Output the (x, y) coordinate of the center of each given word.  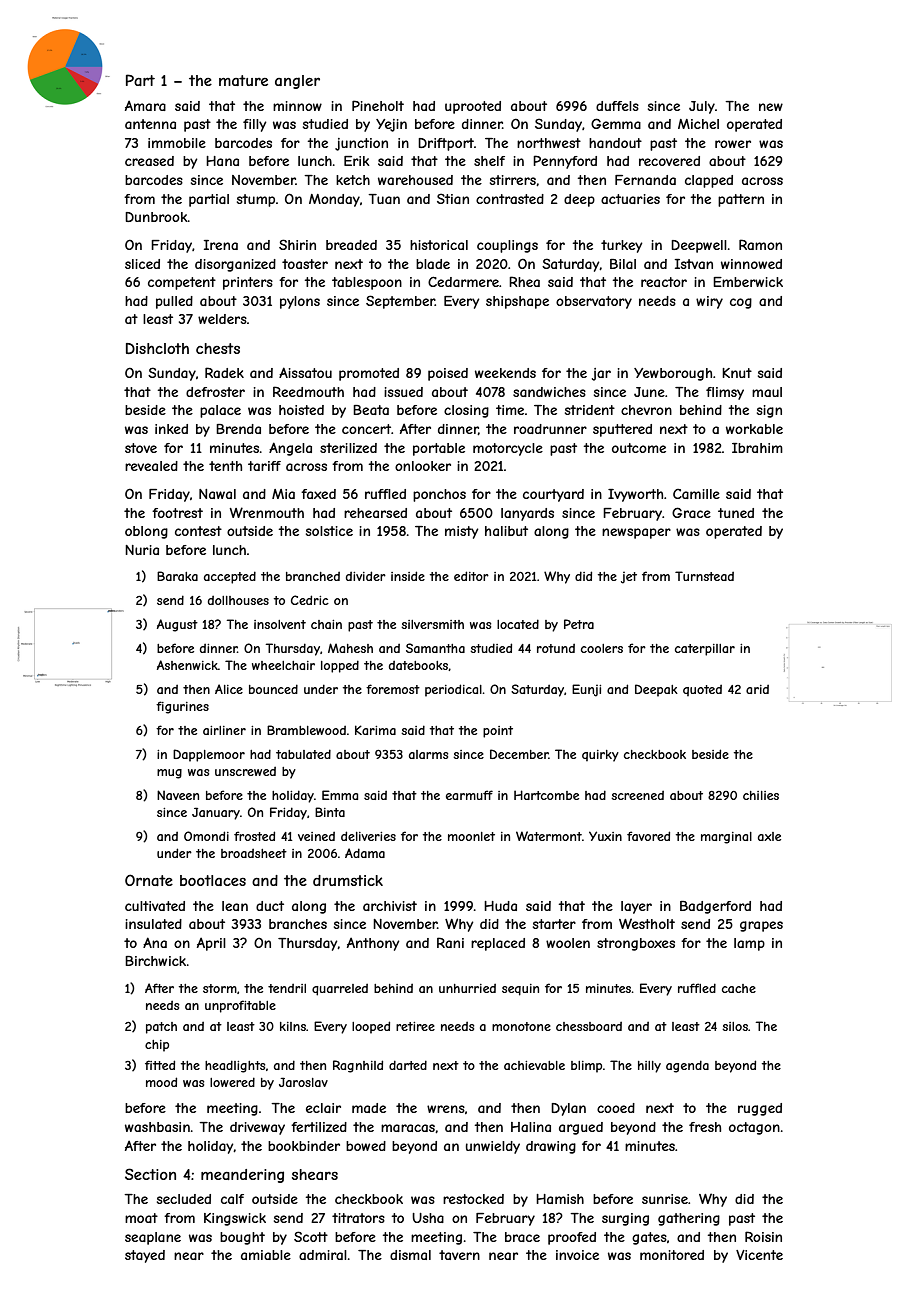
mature (243, 80)
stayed (145, 1256)
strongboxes (636, 944)
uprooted (473, 107)
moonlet (471, 836)
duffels (617, 106)
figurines (182, 707)
